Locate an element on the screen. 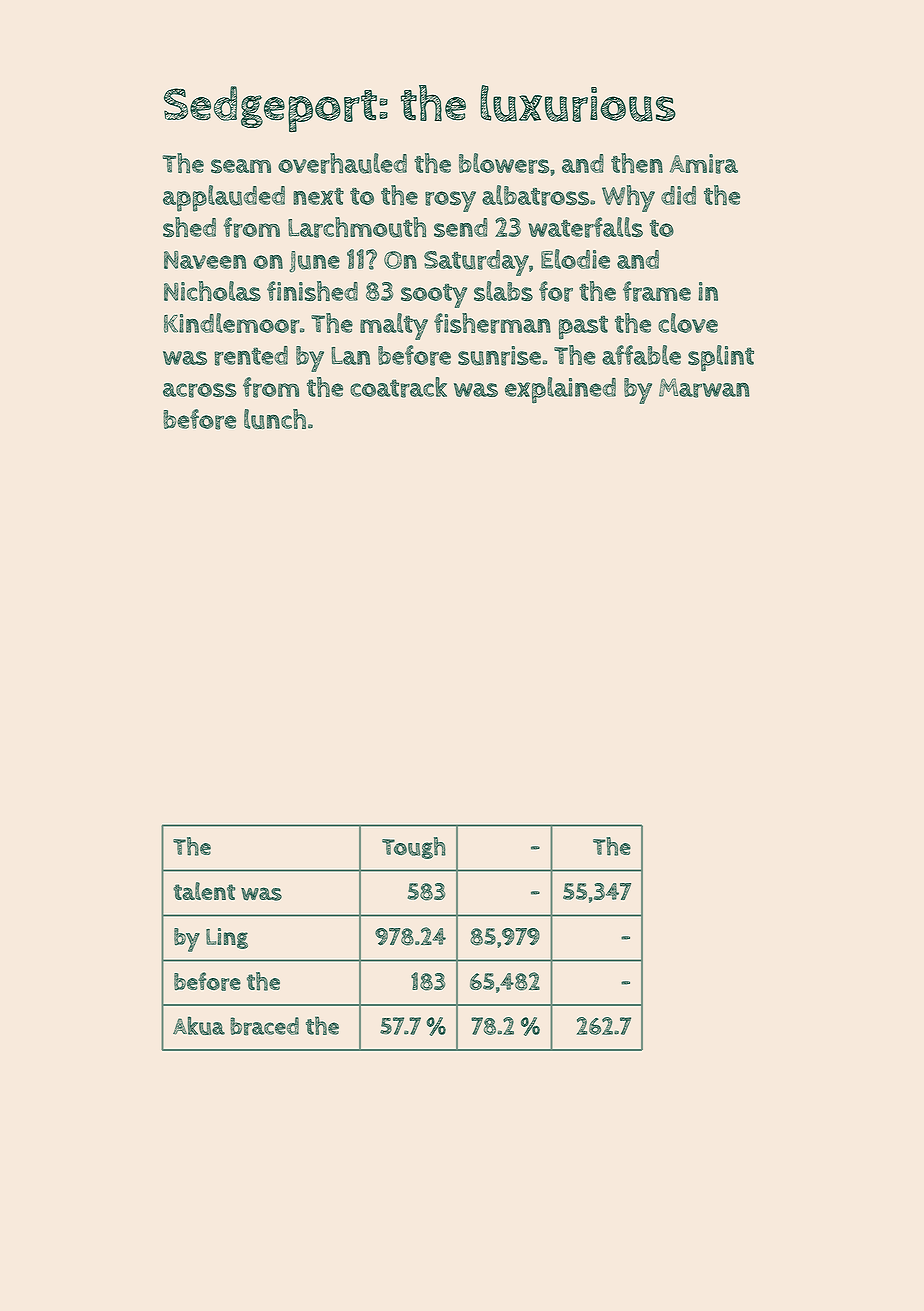 This screenshot has width=924, height=1311. June is located at coordinates (314, 262).
